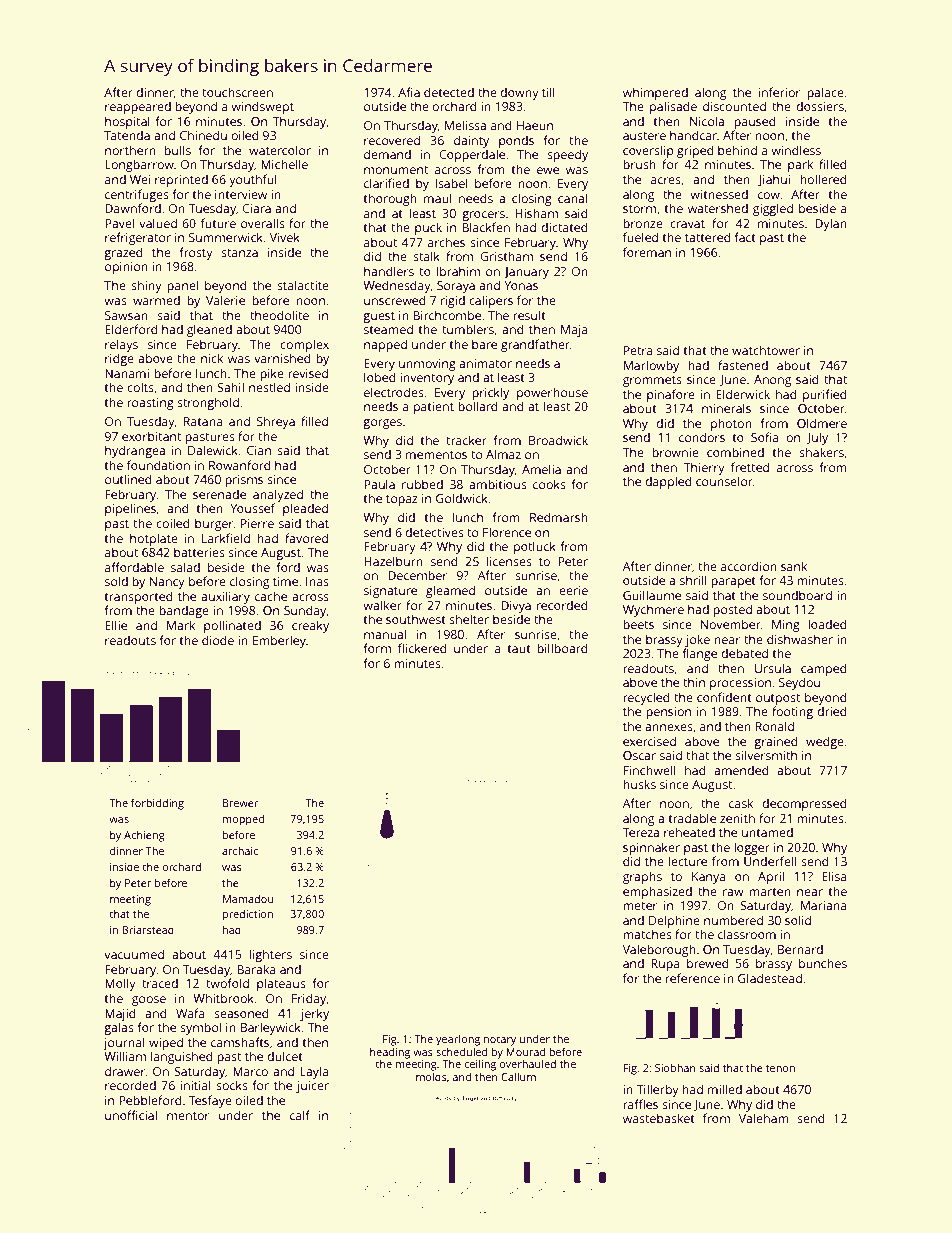 This document has width=952, height=1233. Describe the element at coordinates (659, 1118) in the document. I see `wastebasket` at that location.
